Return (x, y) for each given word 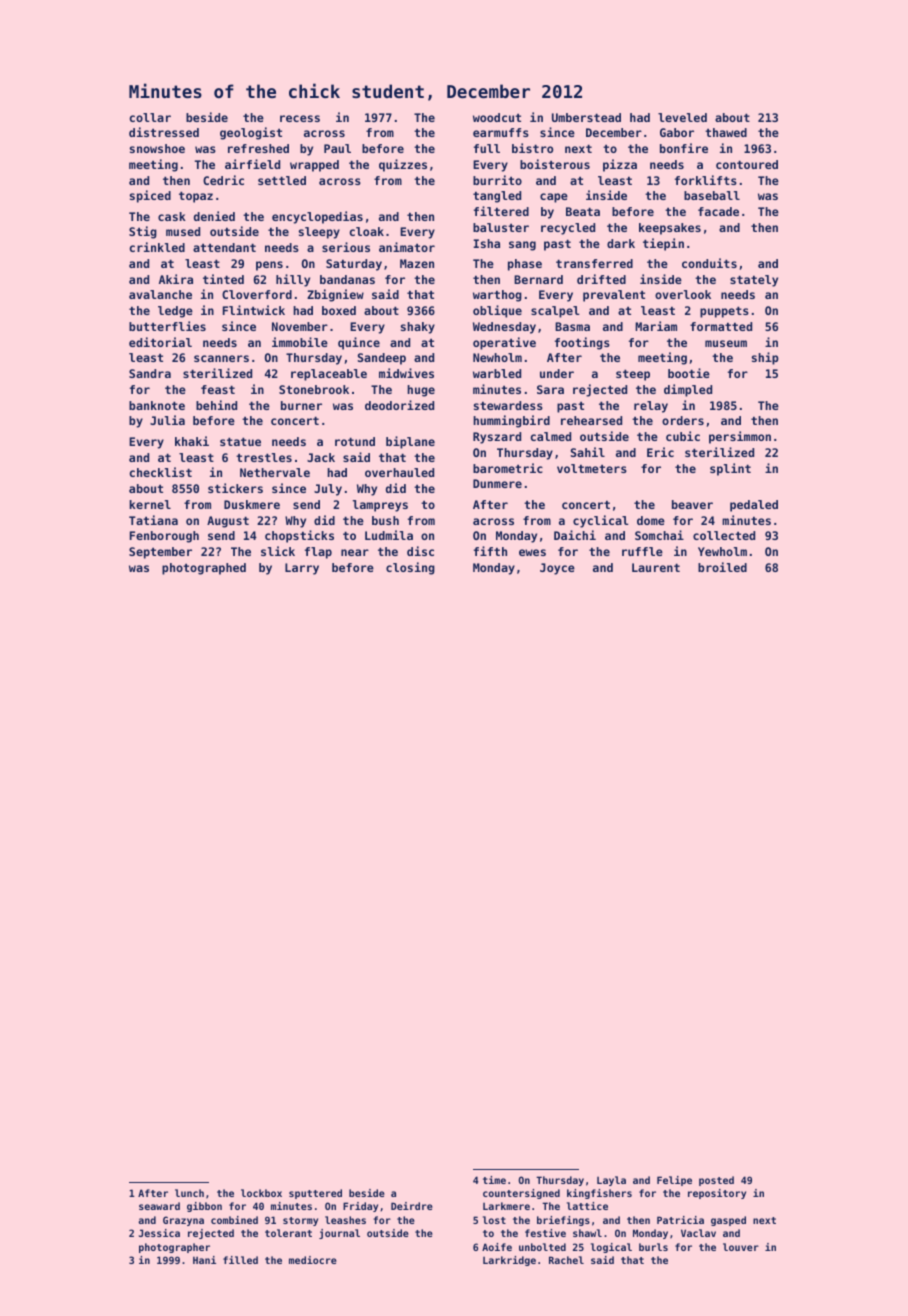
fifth (490, 551)
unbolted (542, 1247)
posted (716, 1181)
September (160, 553)
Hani (204, 1260)
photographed (204, 569)
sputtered (315, 1194)
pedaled (754, 506)
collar (150, 117)
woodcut (497, 117)
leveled (682, 117)
